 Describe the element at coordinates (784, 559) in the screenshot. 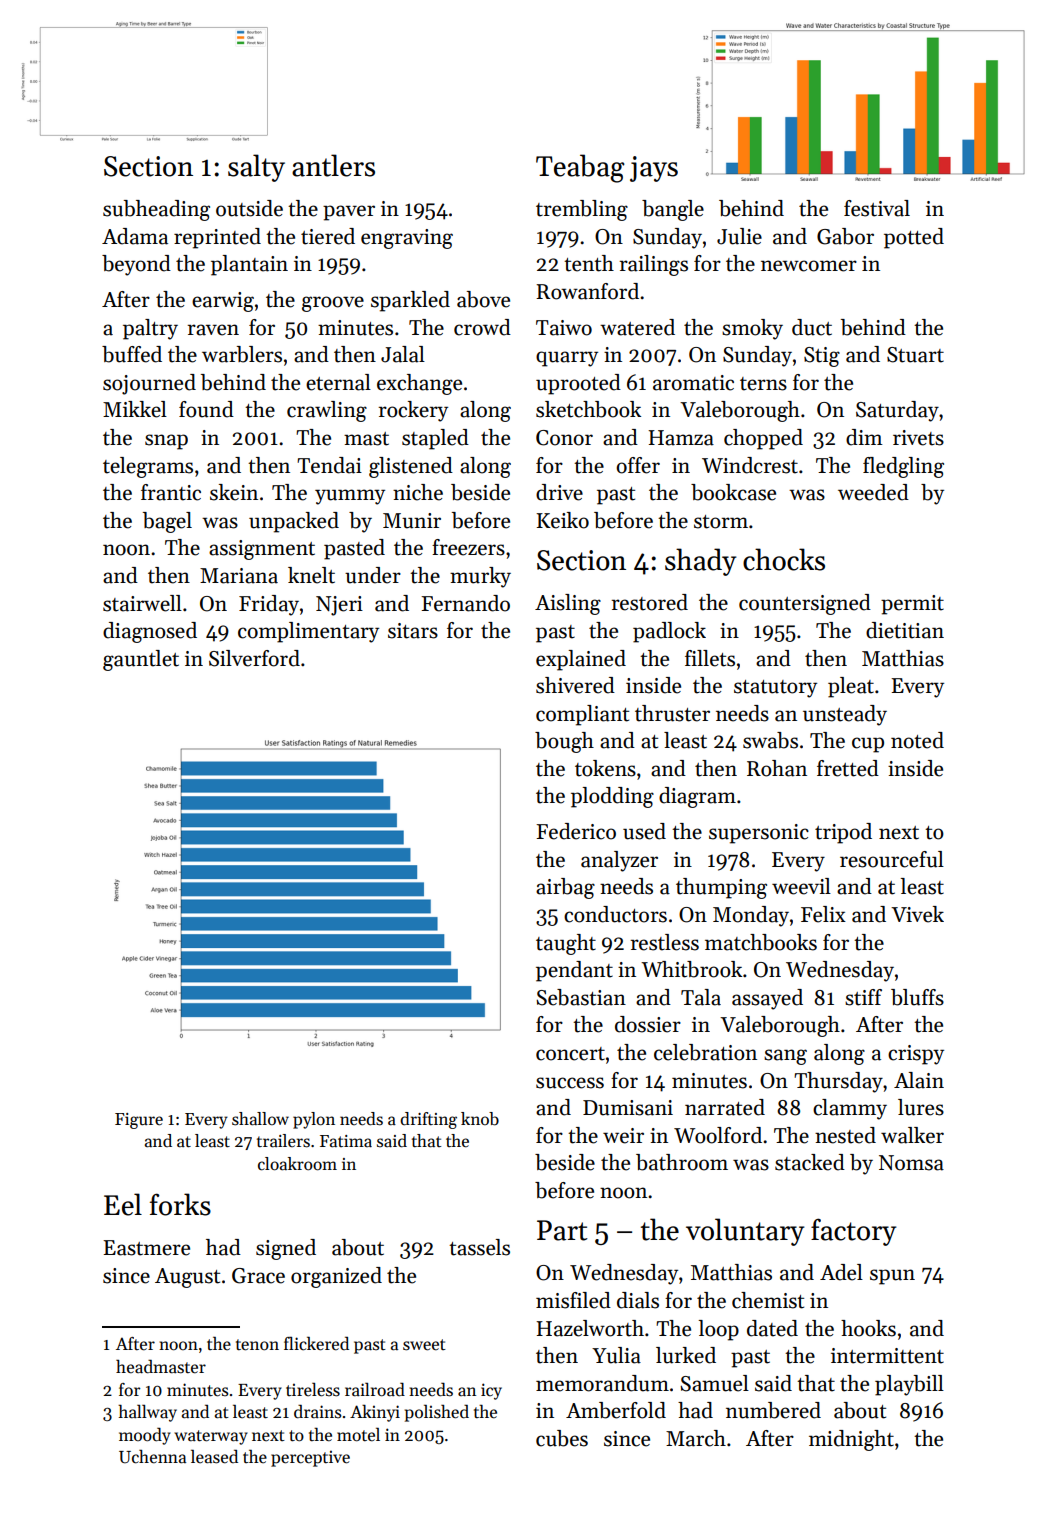

I see `chocks` at that location.
